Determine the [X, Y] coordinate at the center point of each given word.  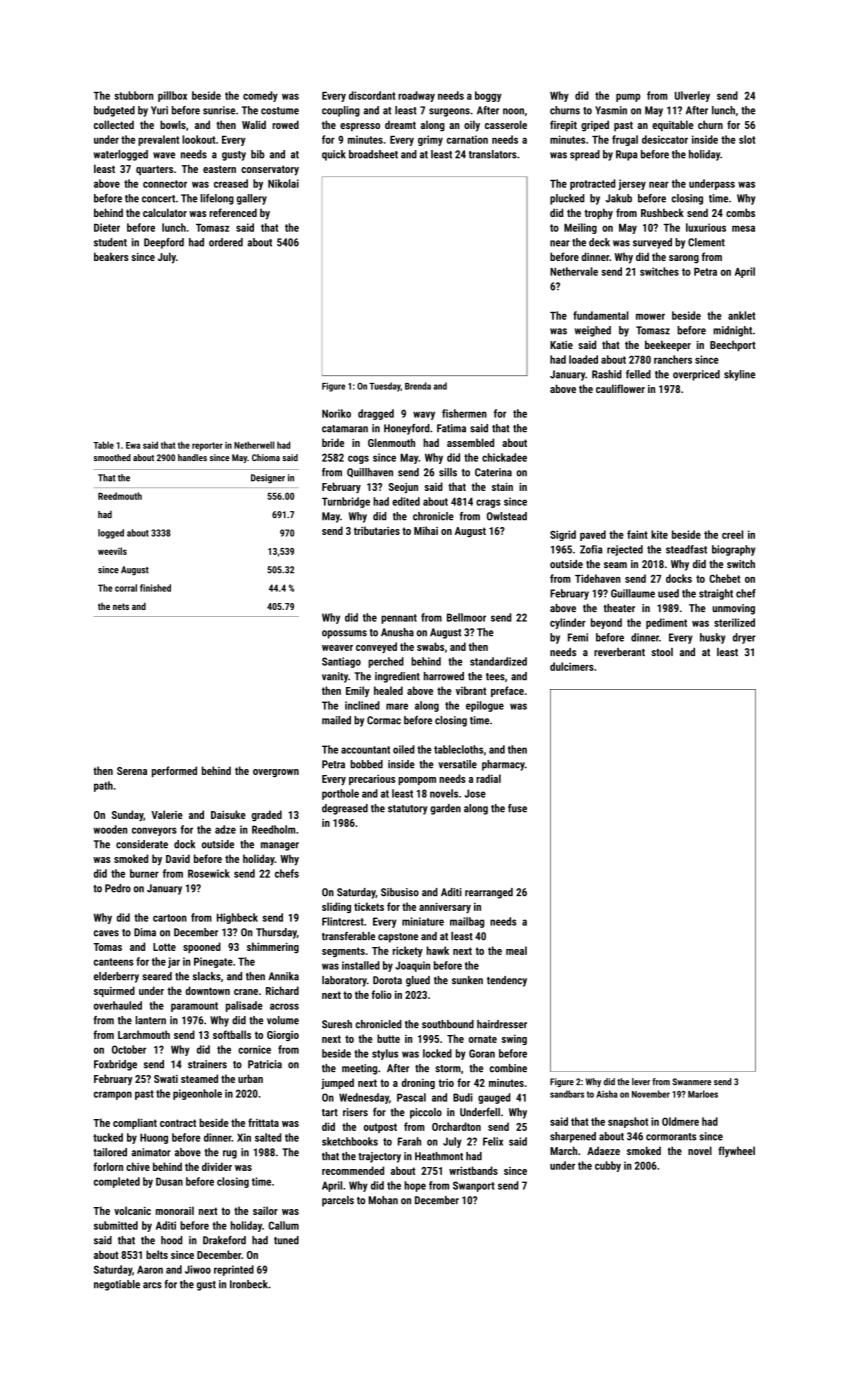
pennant [399, 619]
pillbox [172, 96]
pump [628, 97]
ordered [226, 242]
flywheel [736, 1152]
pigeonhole [197, 1094]
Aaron [150, 1269]
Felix [493, 1141]
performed [174, 771]
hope [415, 1186]
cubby [608, 1166]
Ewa [133, 445]
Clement [706, 242]
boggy [488, 96]
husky [713, 638]
